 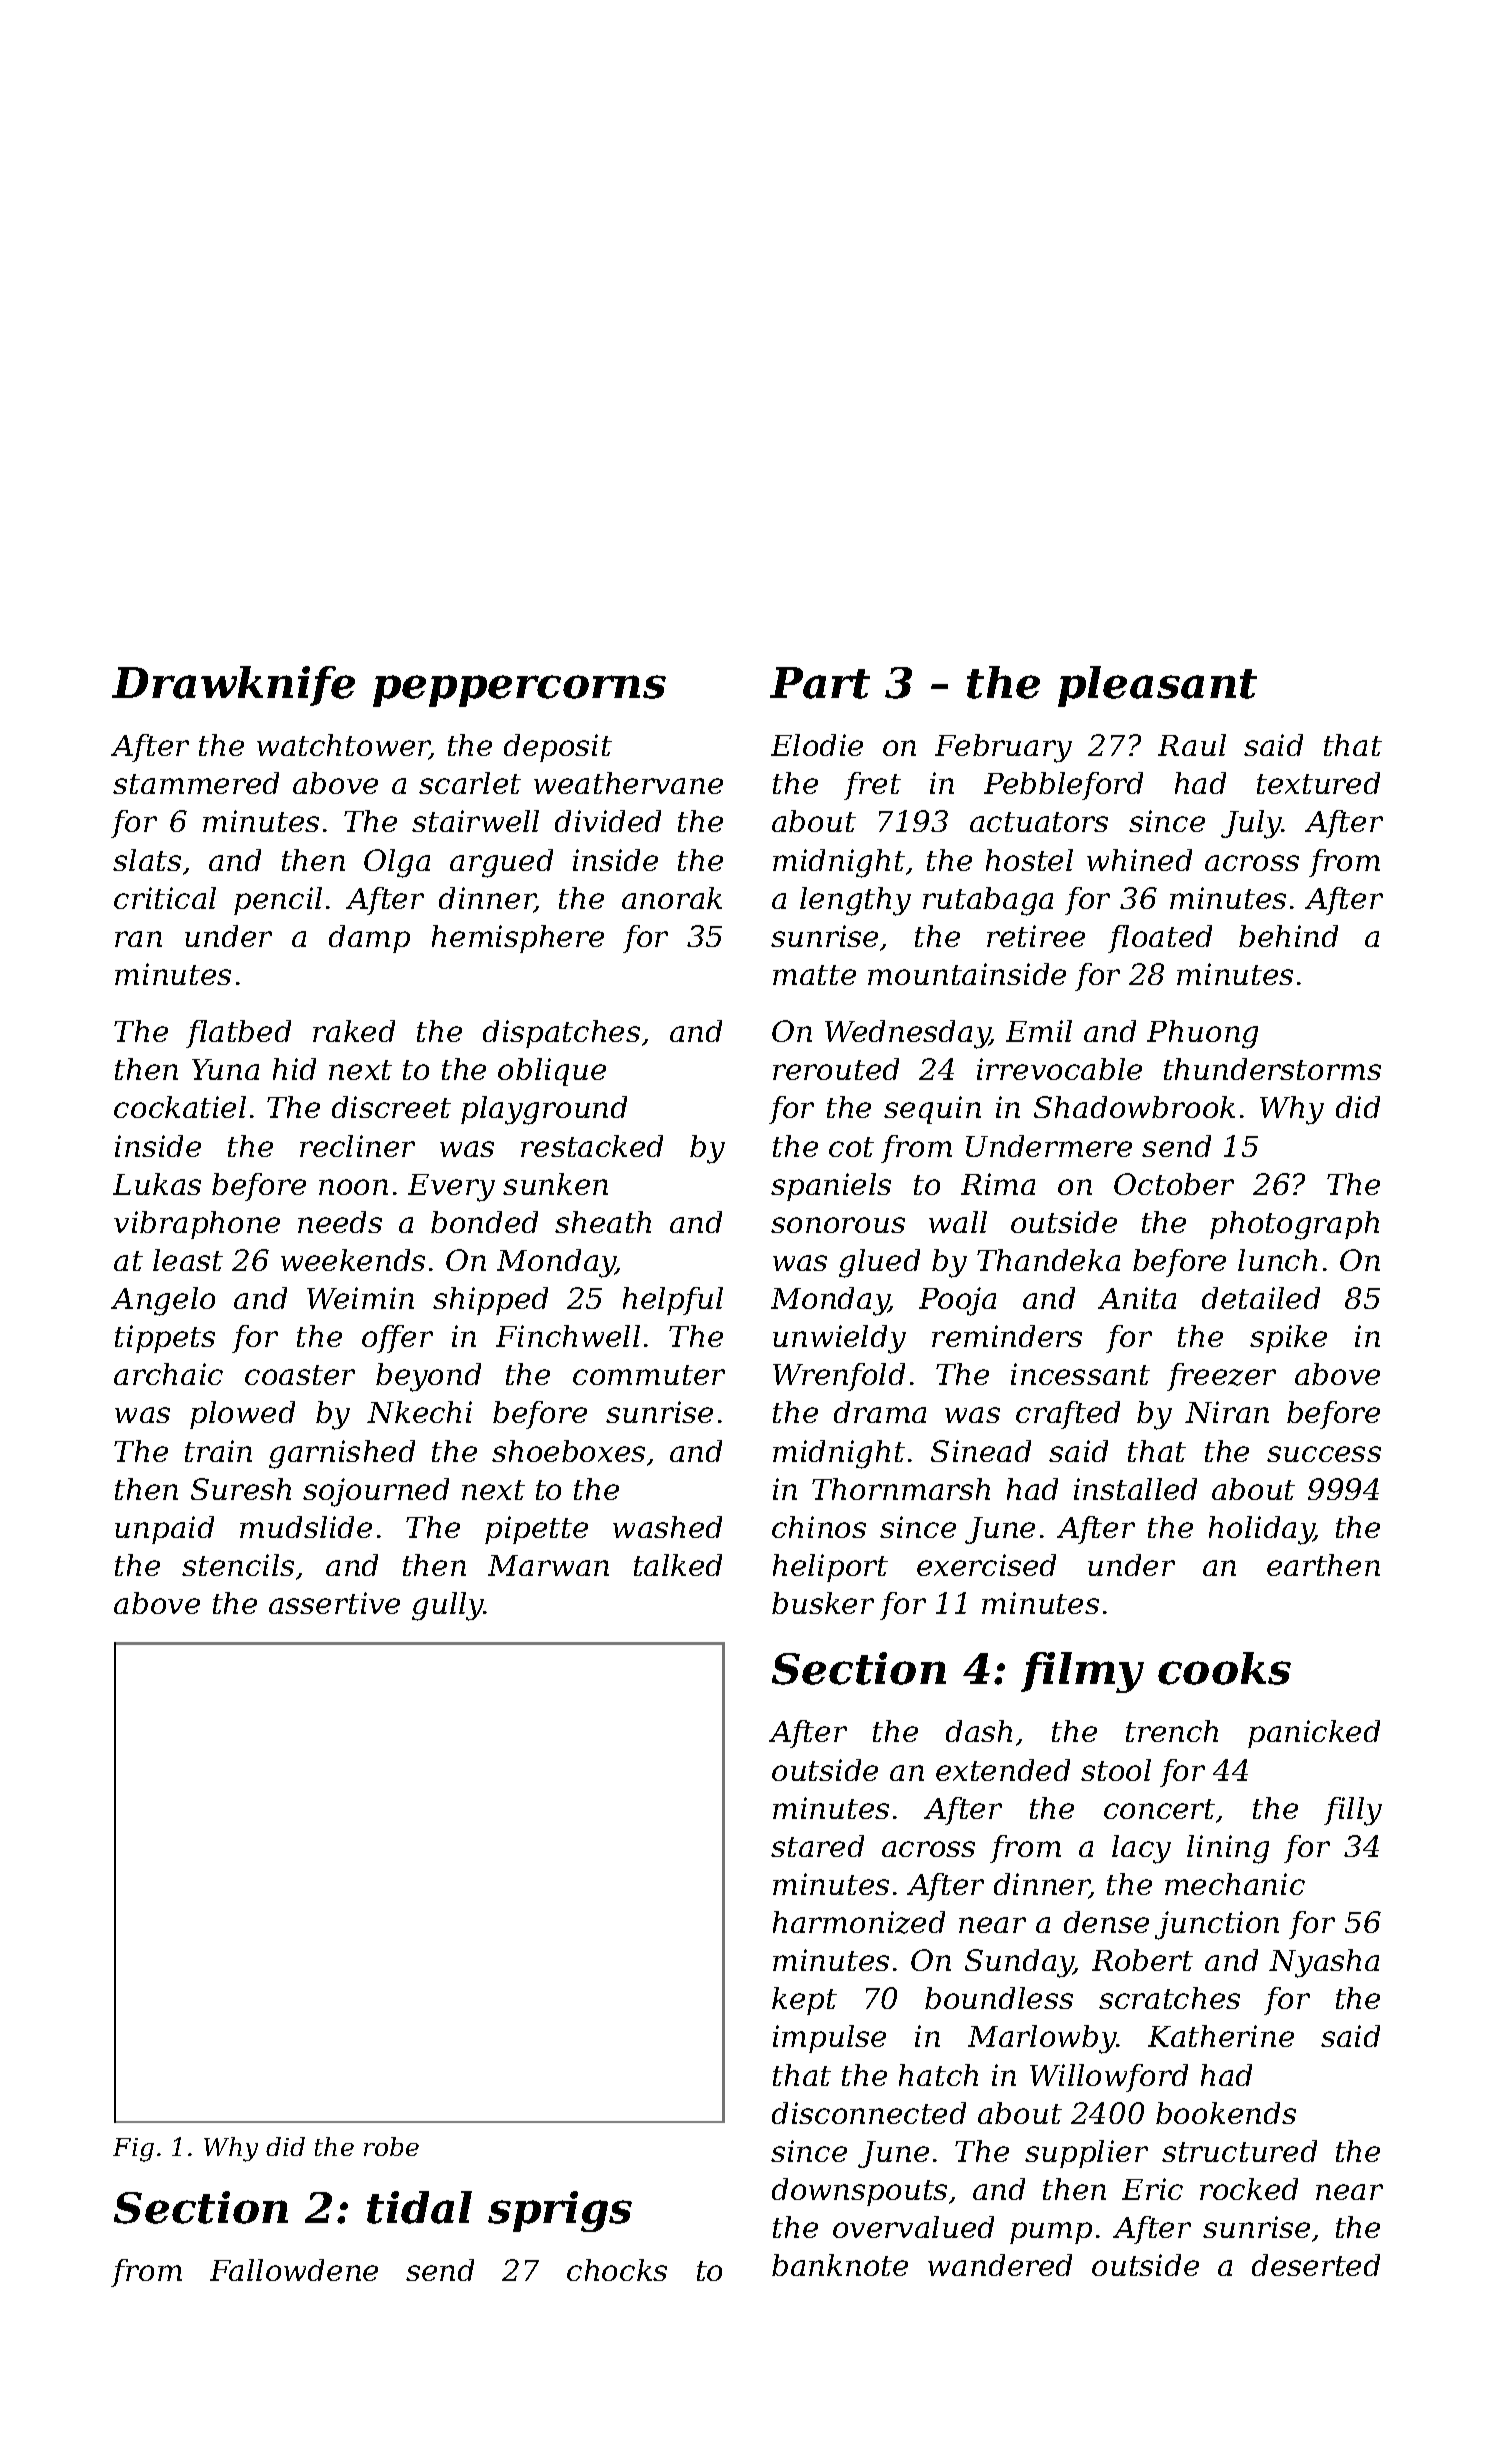 I want to click on kept, so click(x=804, y=2001).
